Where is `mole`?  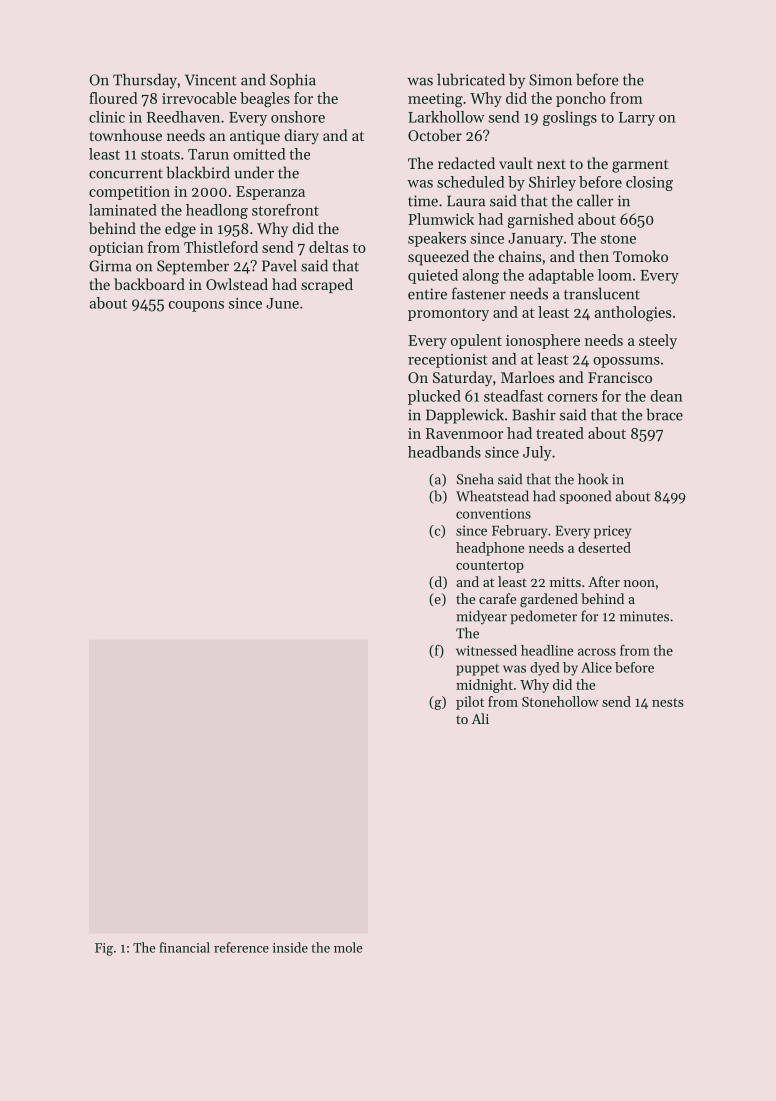 mole is located at coordinates (348, 947).
